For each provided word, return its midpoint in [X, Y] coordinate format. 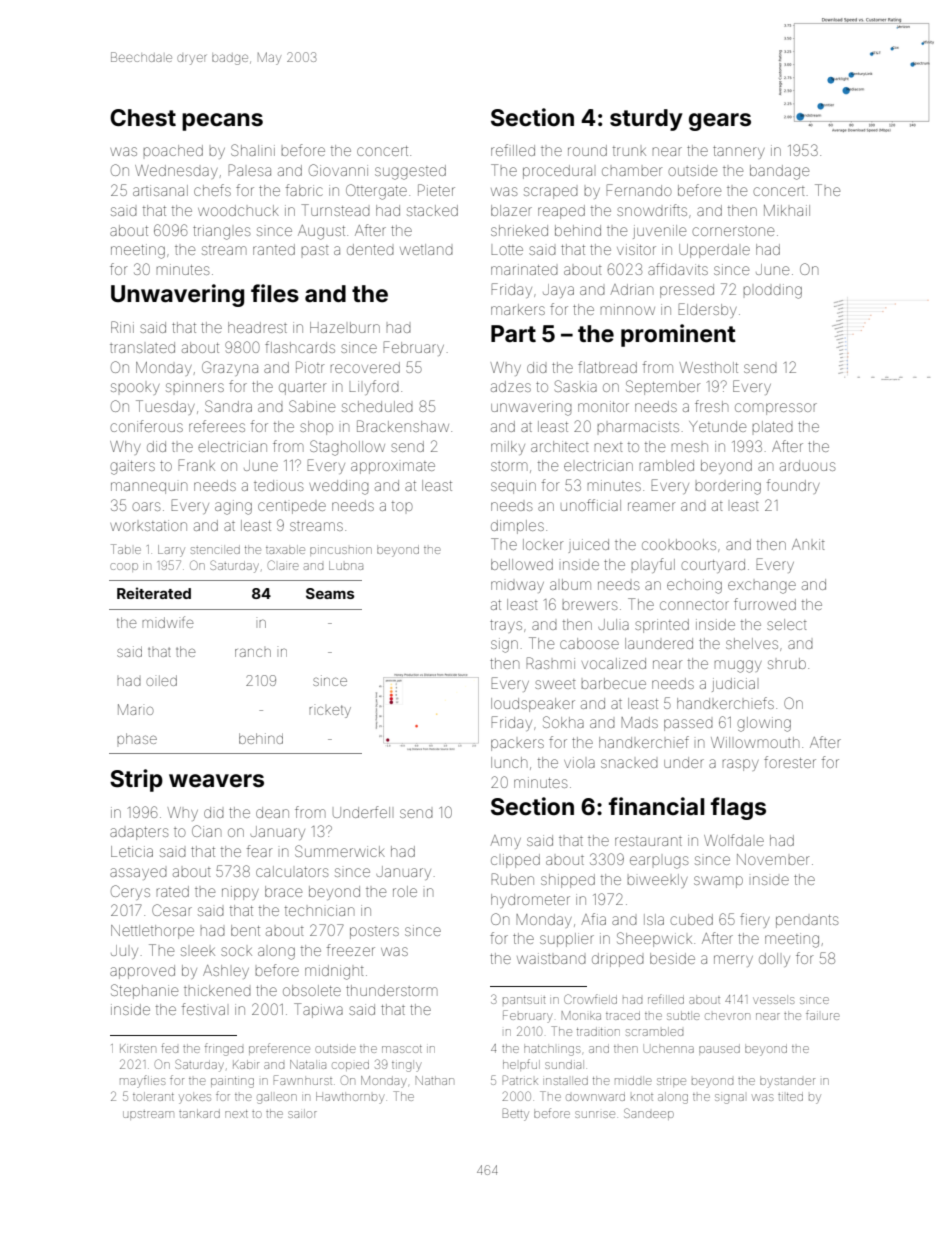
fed [169, 1048]
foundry [793, 486]
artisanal [160, 190]
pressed [687, 291]
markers [518, 309]
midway [517, 587]
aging [233, 507]
